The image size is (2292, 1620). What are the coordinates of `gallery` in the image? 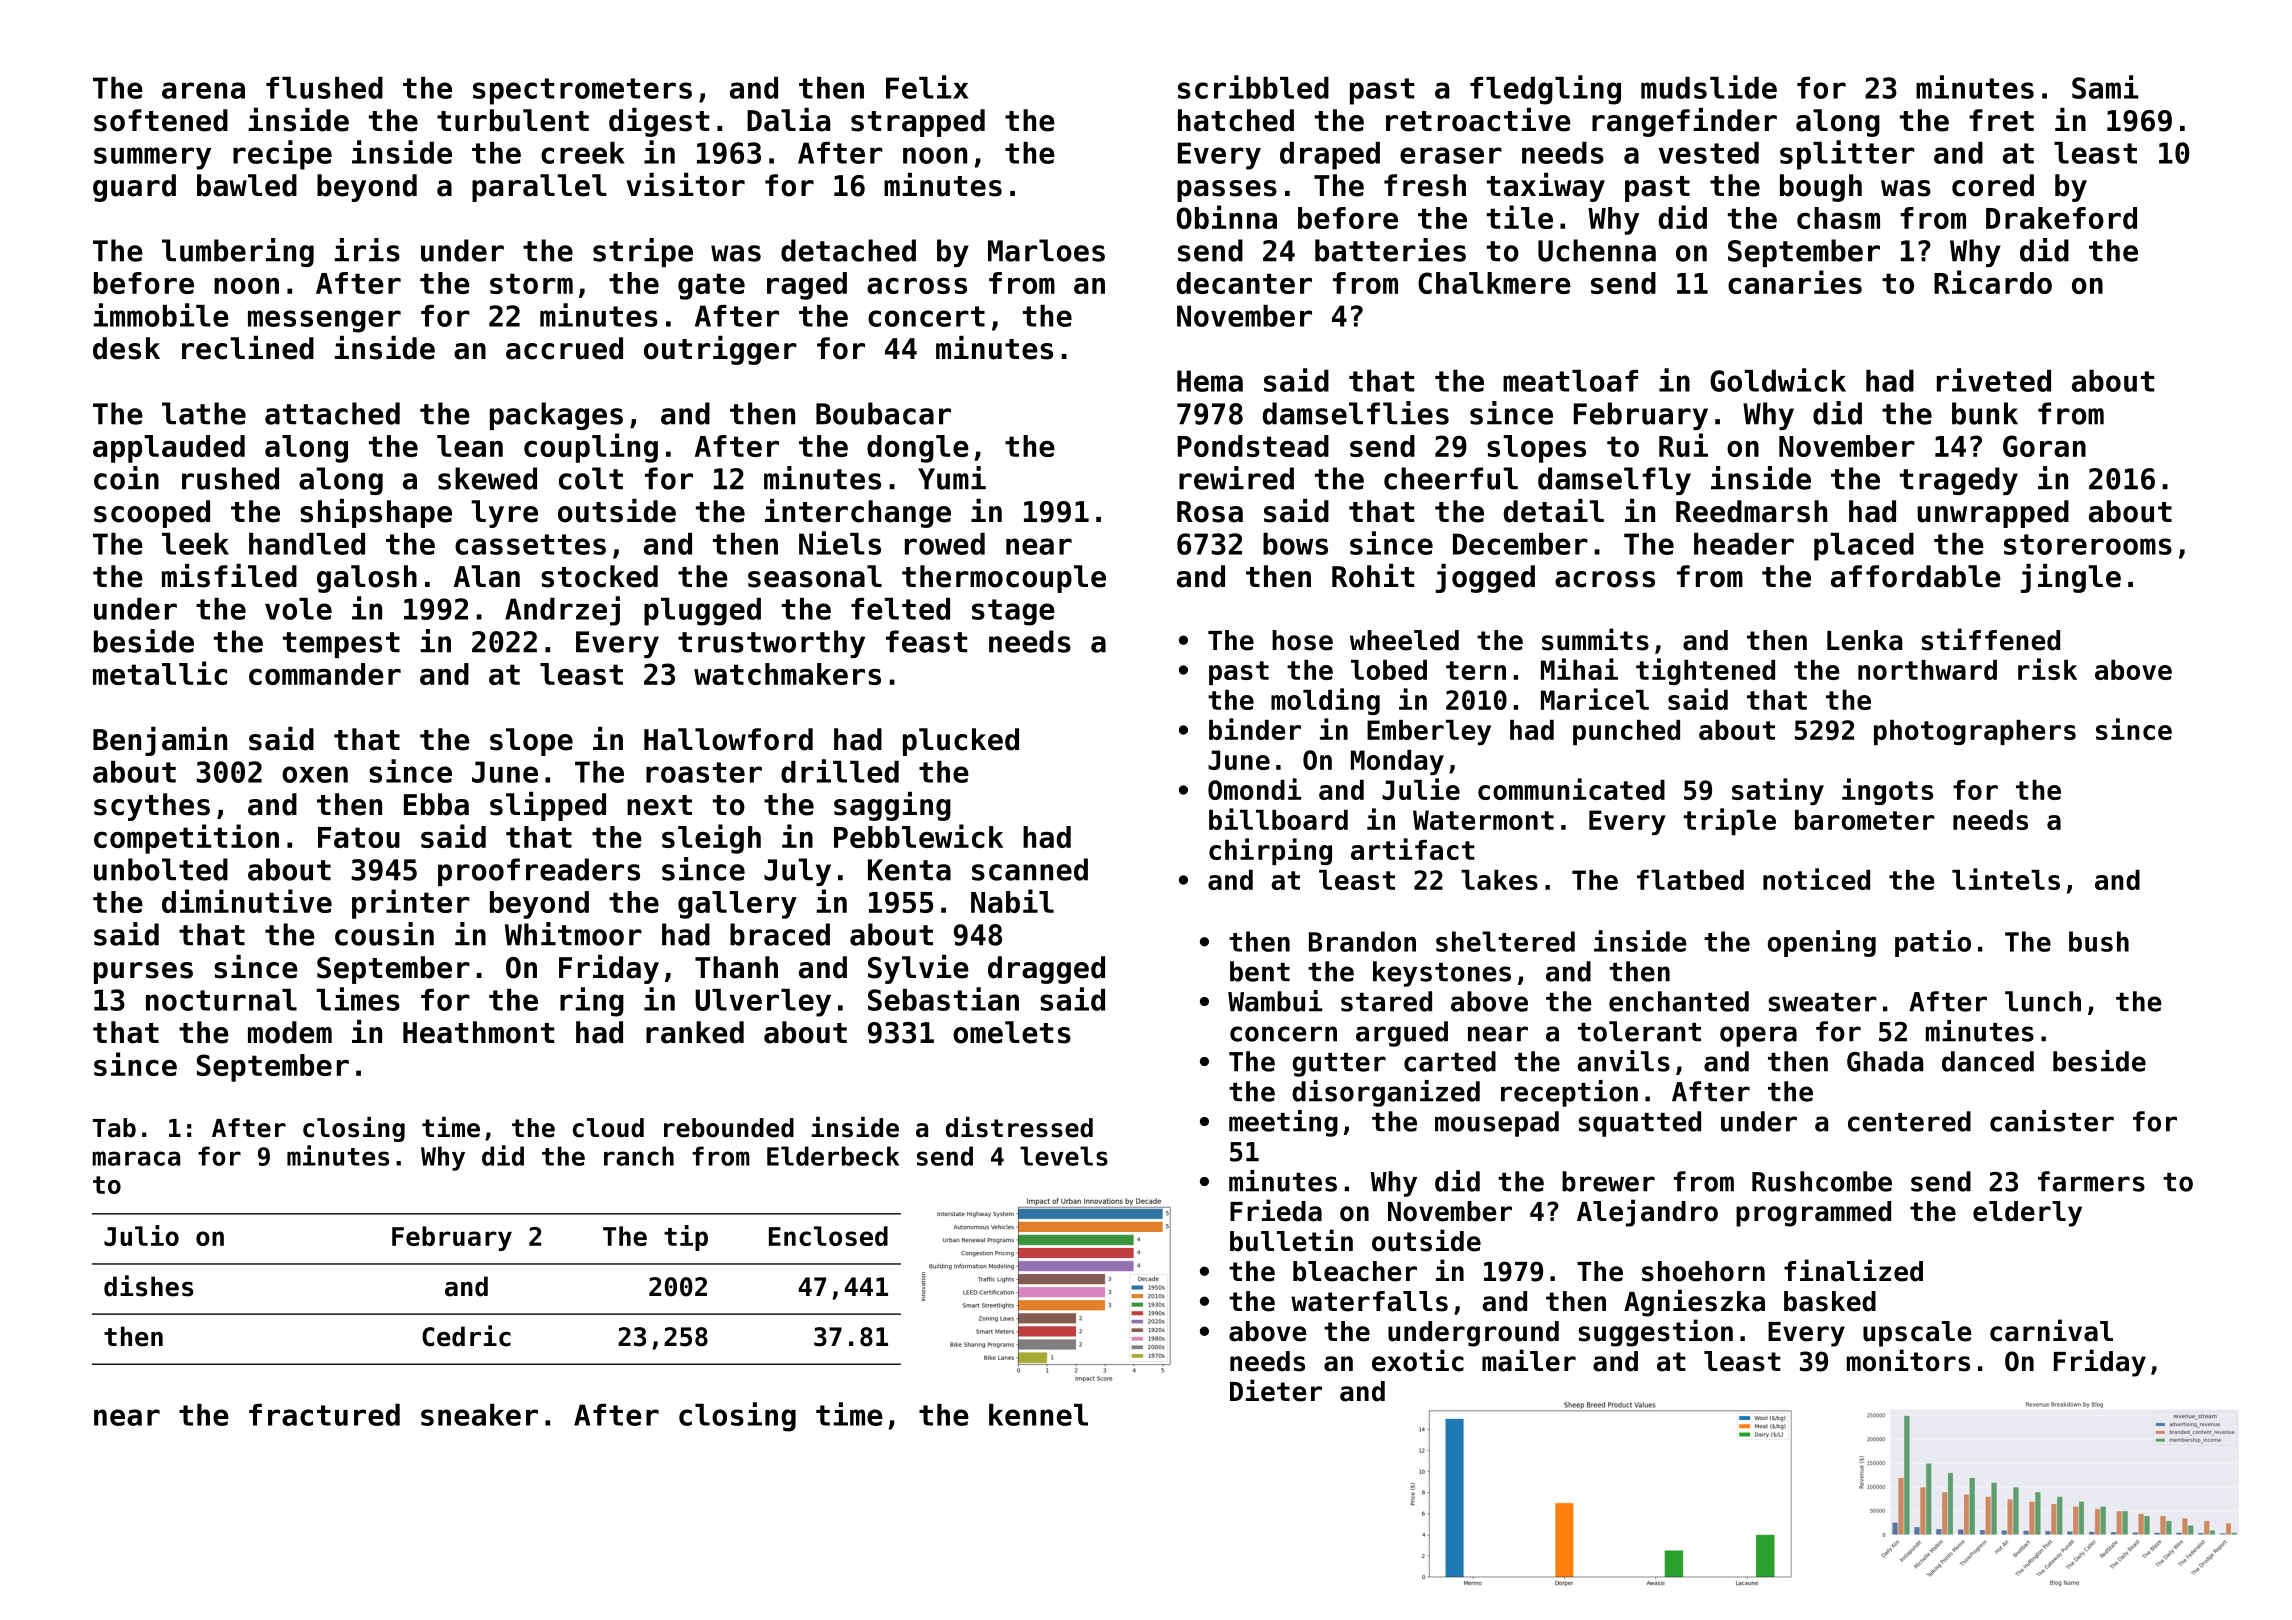 It's located at (737, 905).
